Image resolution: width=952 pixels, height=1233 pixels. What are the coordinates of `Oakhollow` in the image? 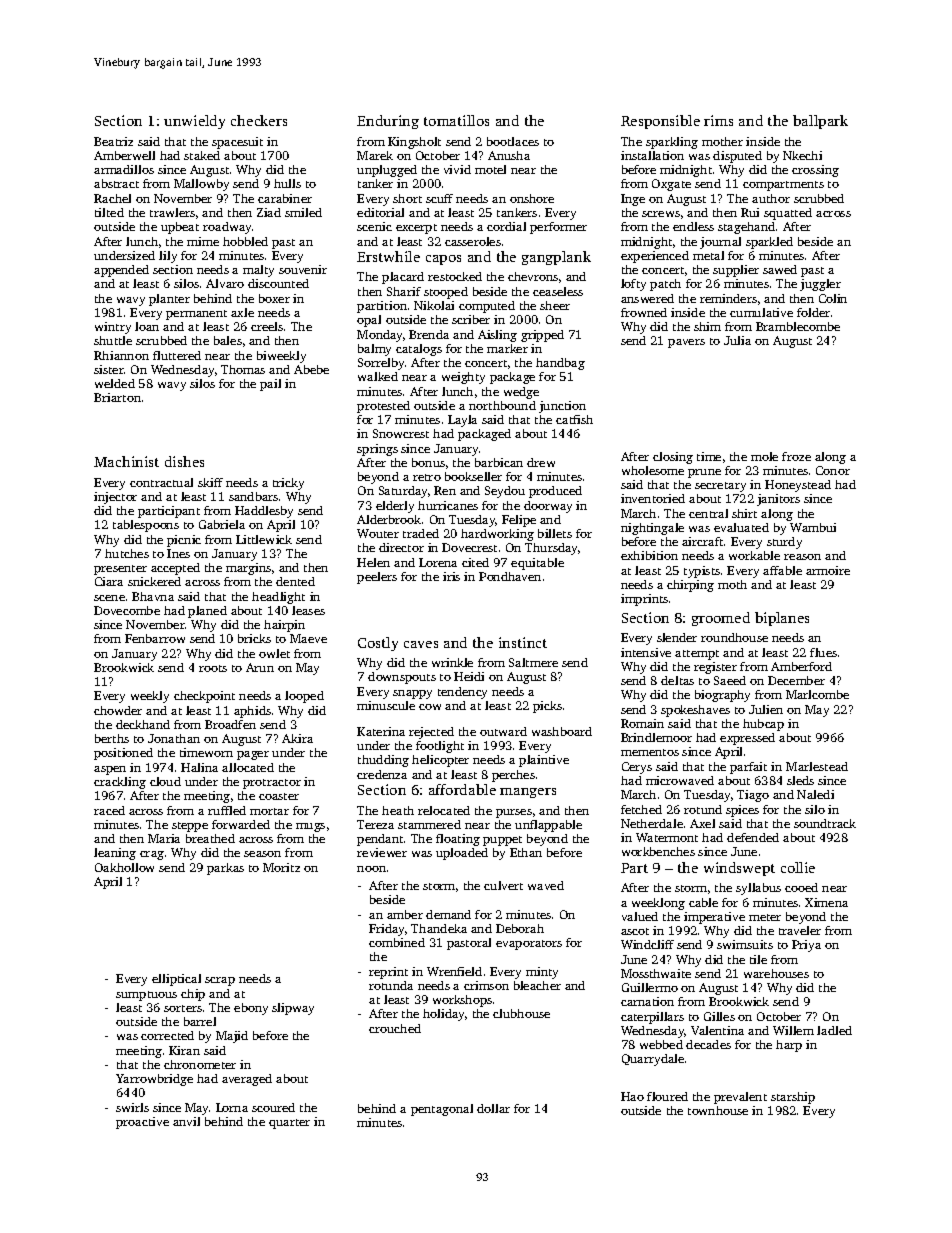 It's located at (124, 867).
